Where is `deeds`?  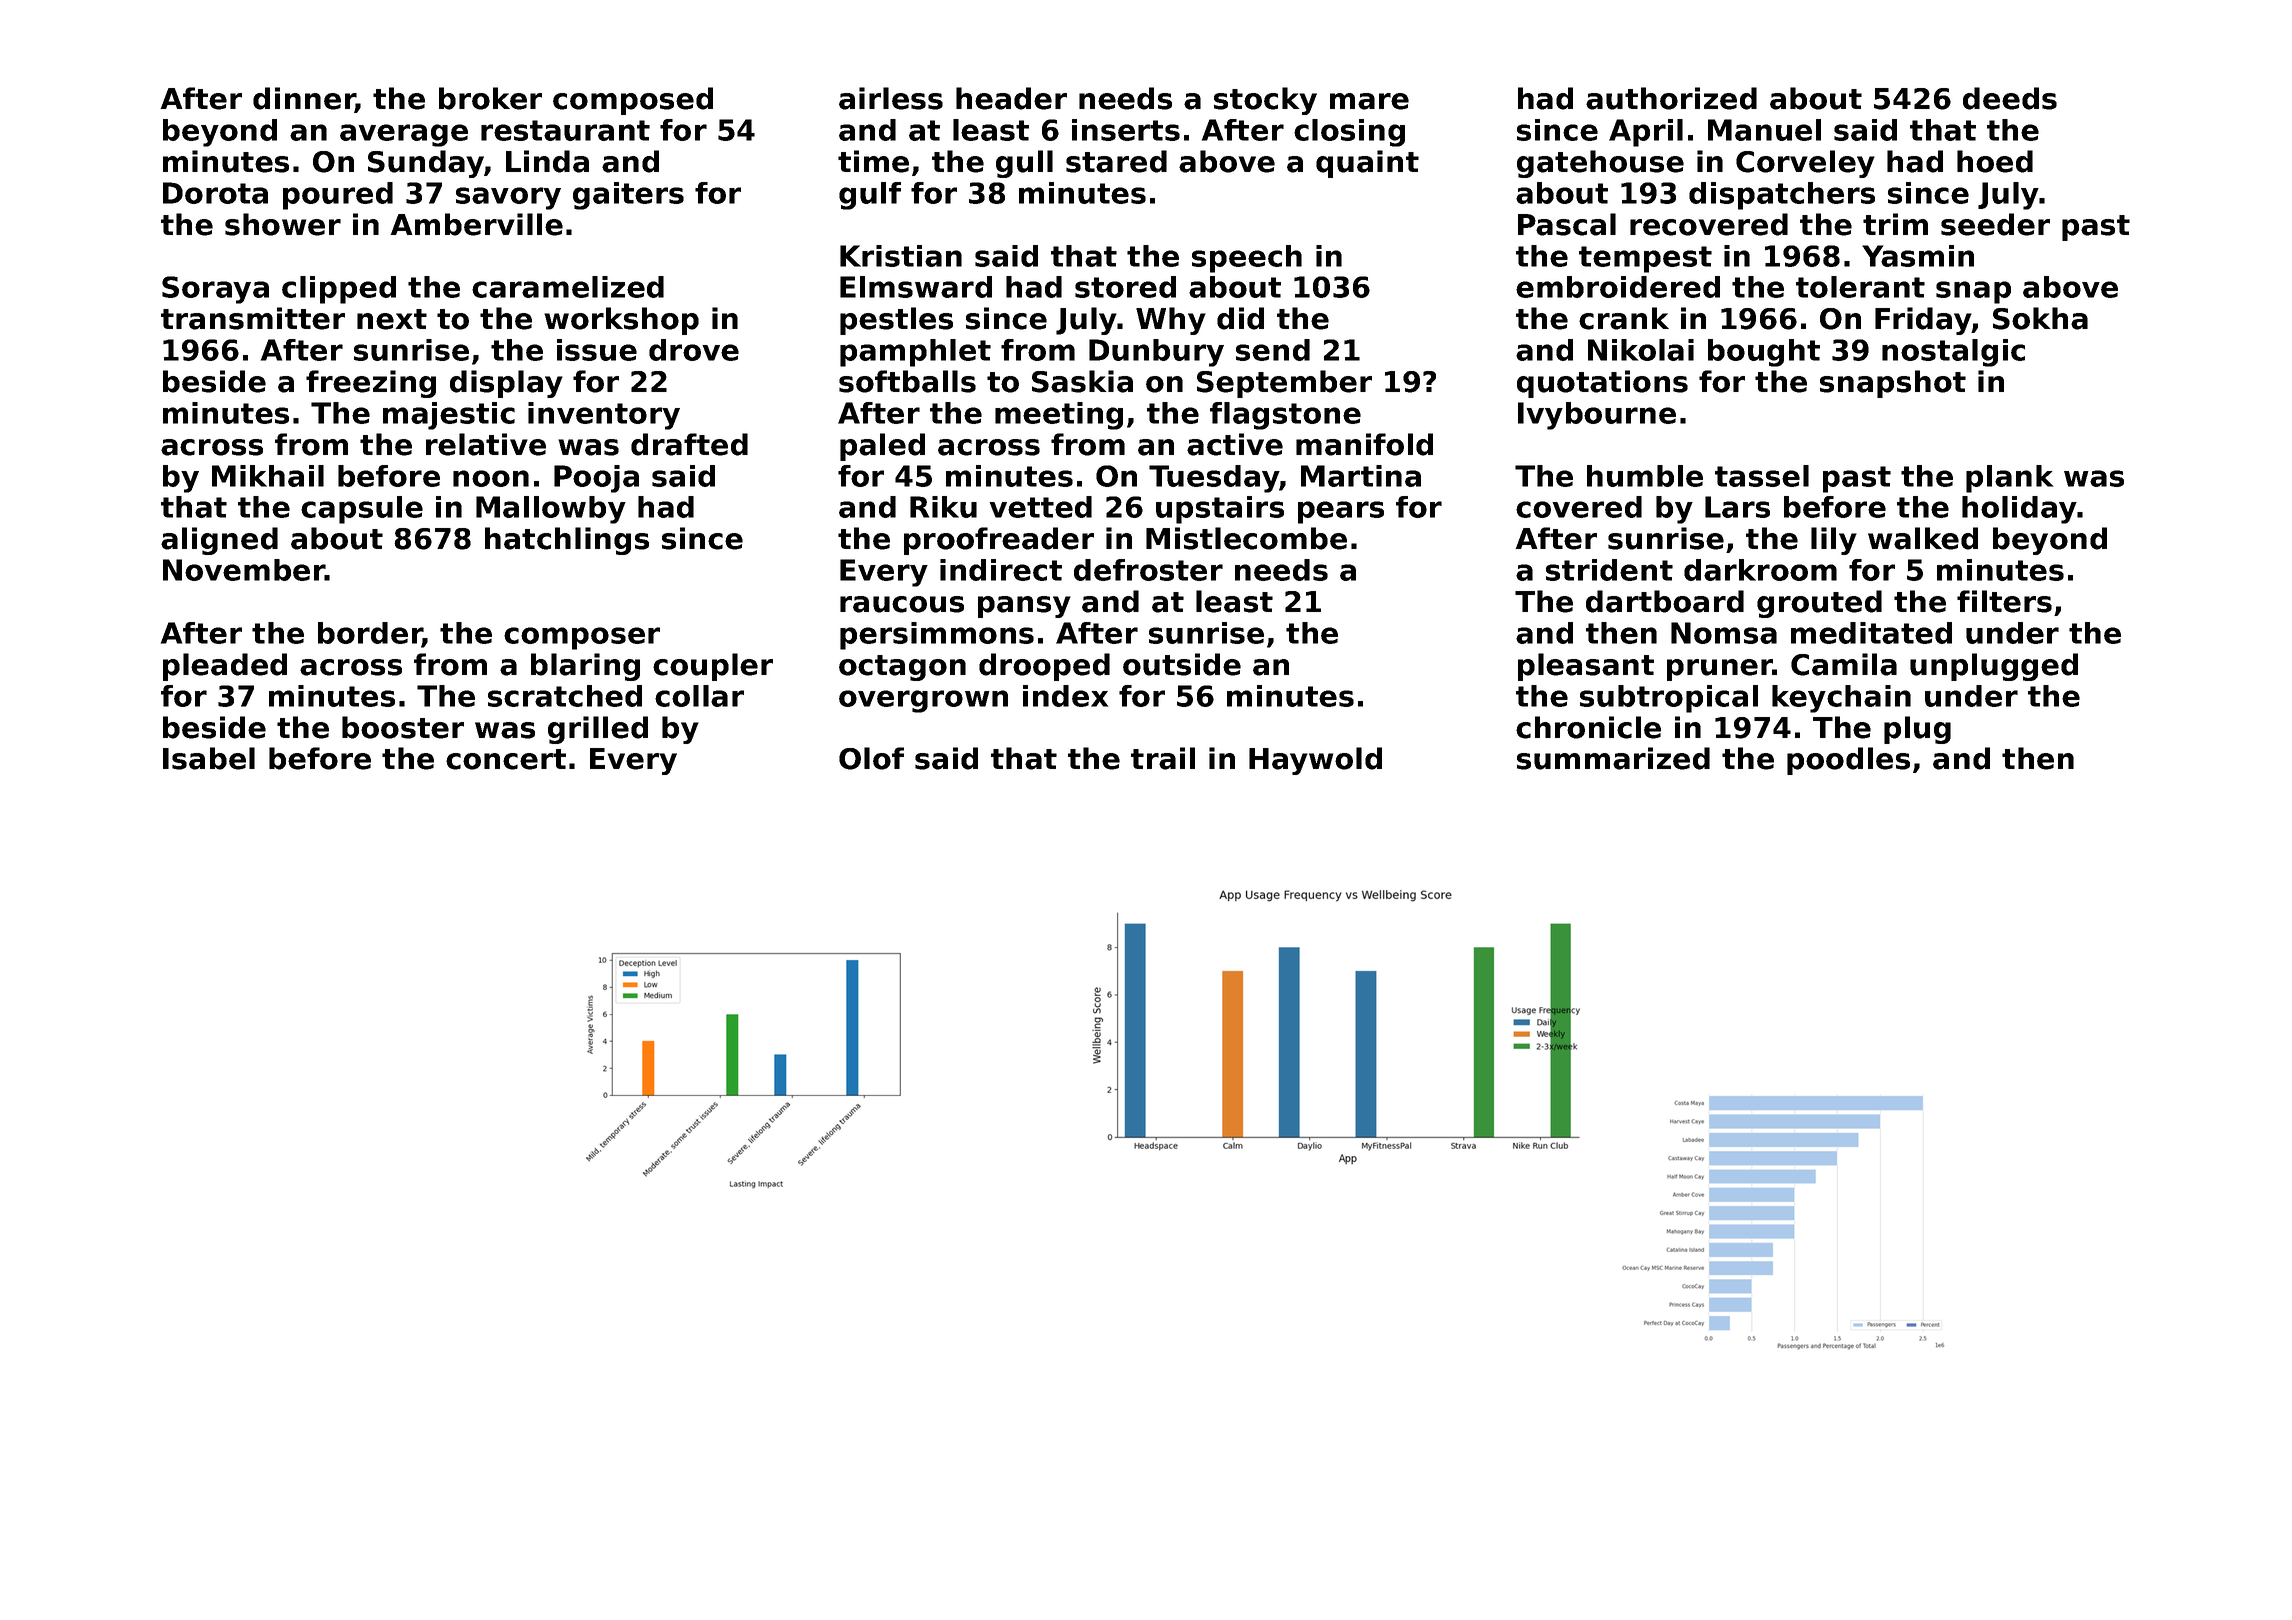 deeds is located at coordinates (2010, 98).
